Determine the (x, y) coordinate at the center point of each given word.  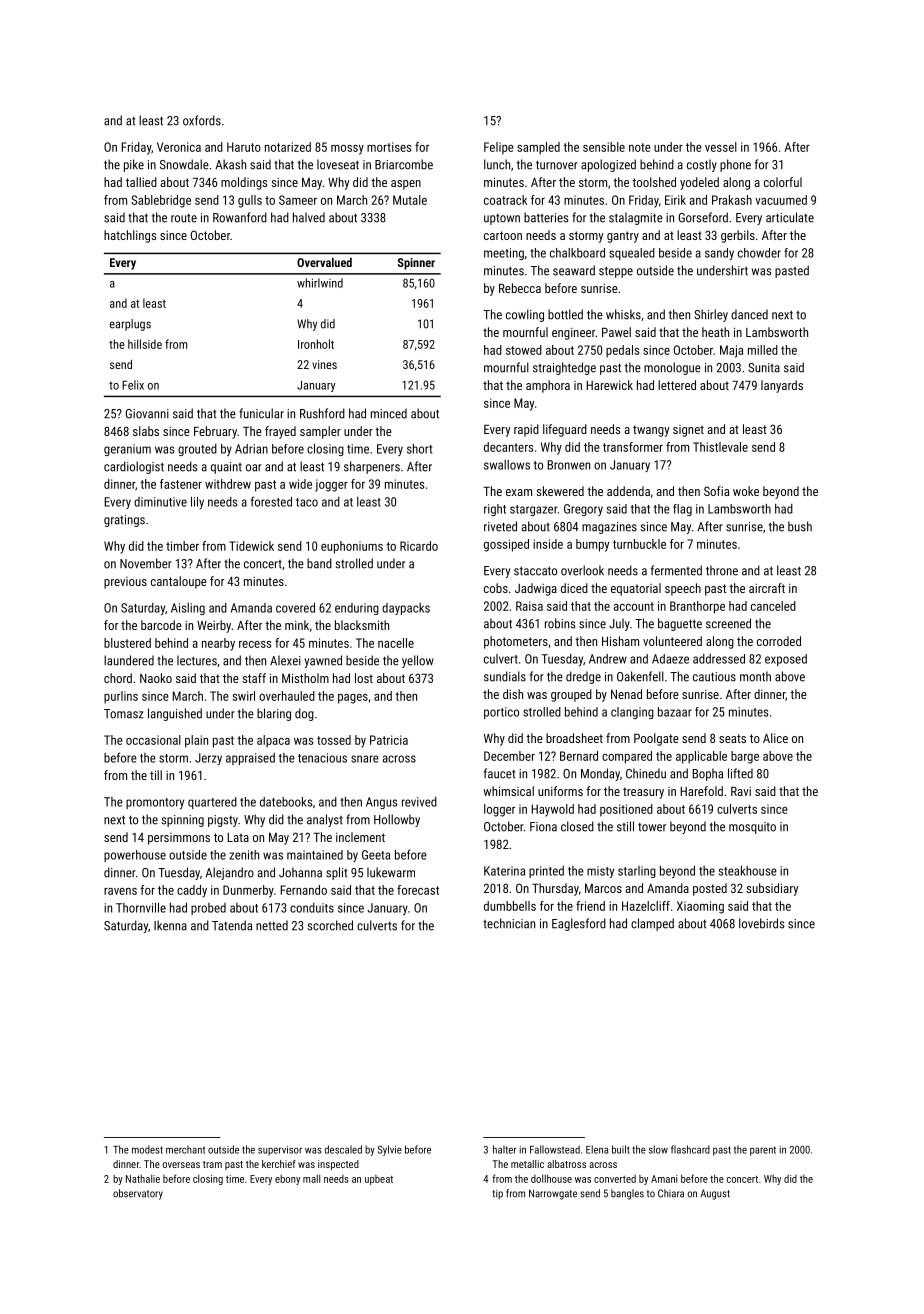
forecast (418, 890)
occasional (153, 740)
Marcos (603, 888)
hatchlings (130, 236)
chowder (759, 253)
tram (212, 1164)
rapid (526, 430)
